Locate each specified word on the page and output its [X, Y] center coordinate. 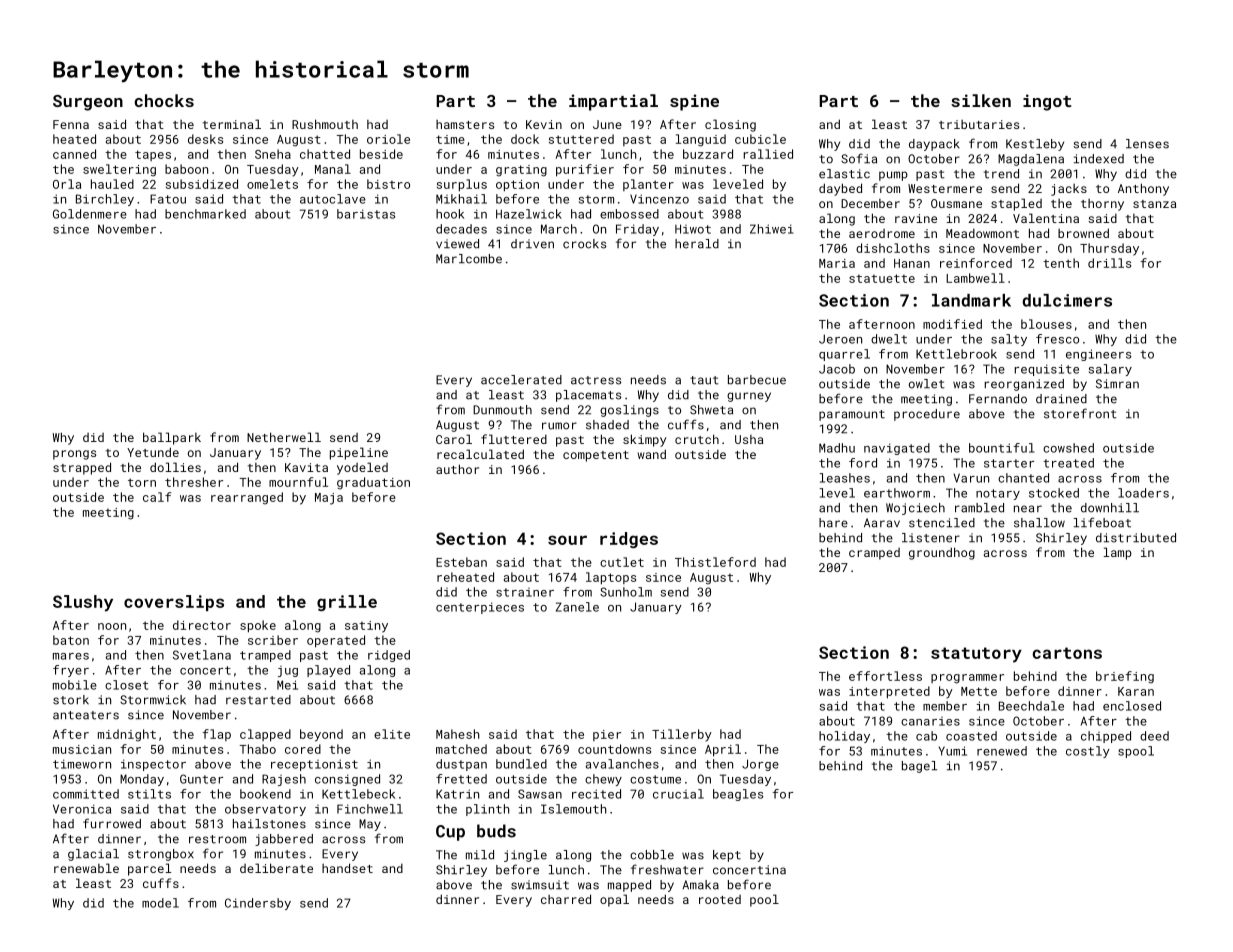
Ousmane [956, 203]
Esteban [461, 562]
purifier [585, 170]
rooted [720, 899]
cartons [1067, 653]
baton [71, 640]
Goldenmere [90, 214]
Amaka [700, 885]
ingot [1047, 102]
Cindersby [258, 904]
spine [694, 102]
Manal [333, 169]
